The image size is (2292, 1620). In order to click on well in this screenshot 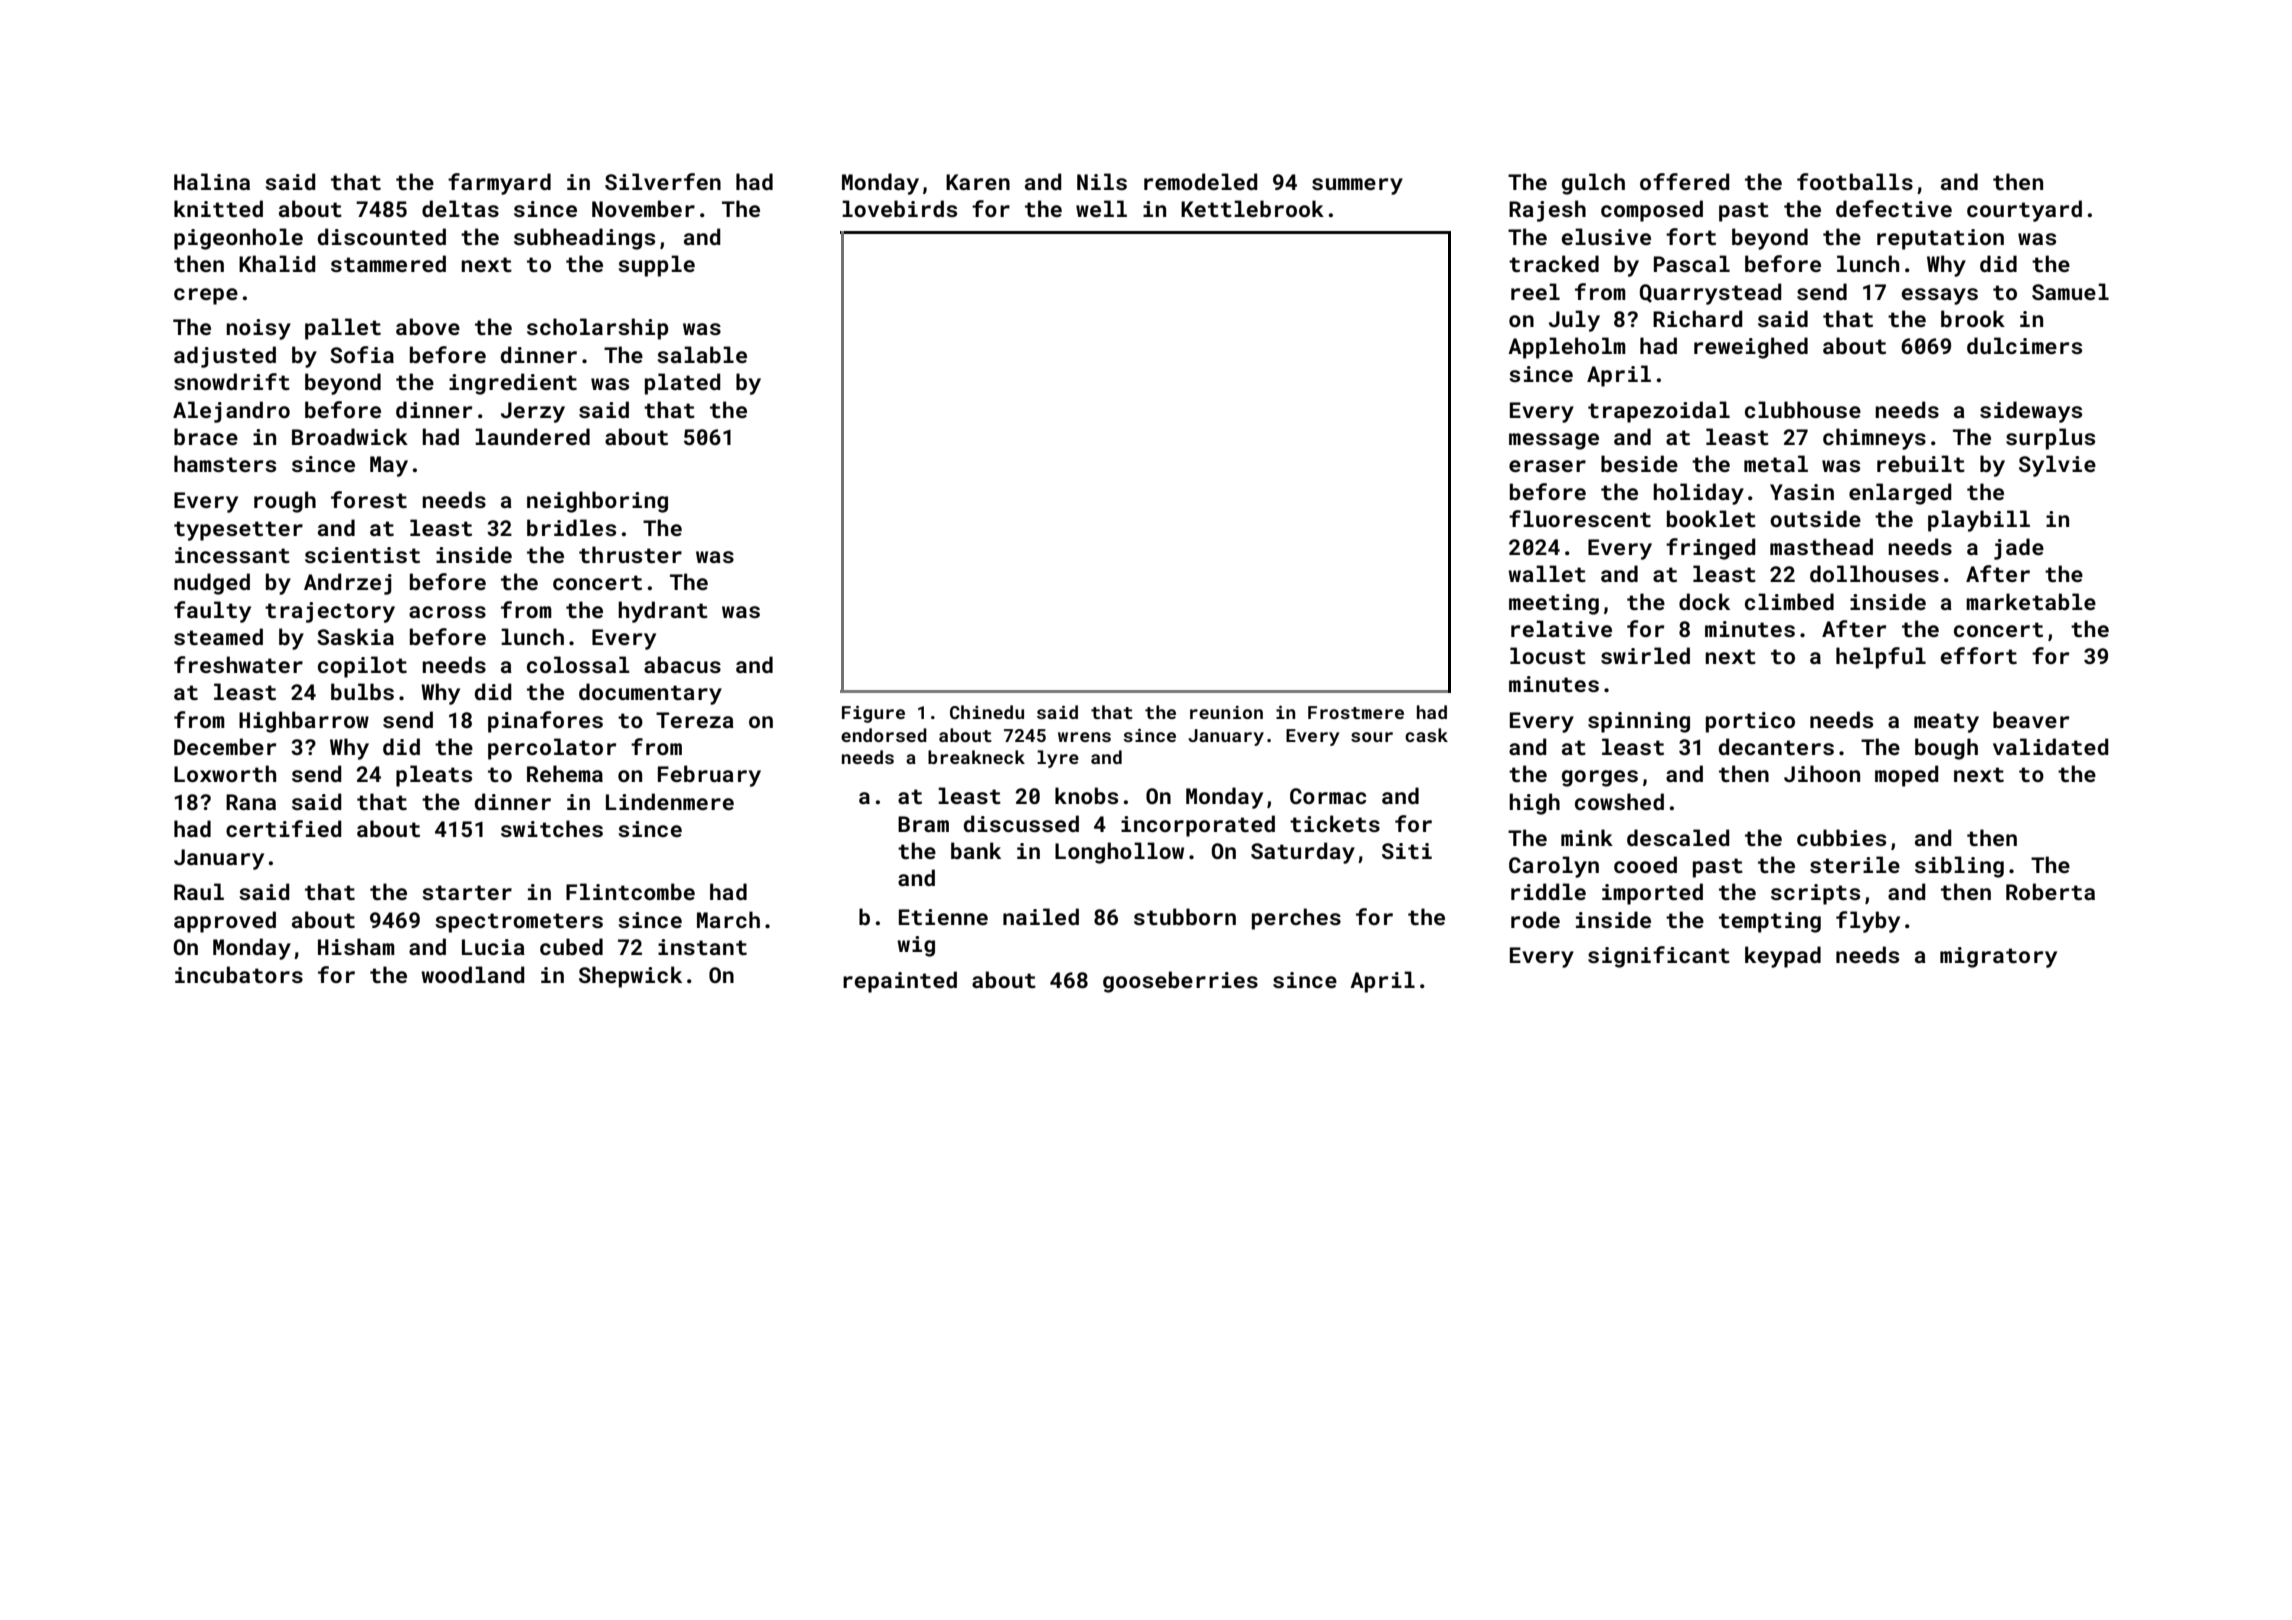, I will do `click(1101, 208)`.
